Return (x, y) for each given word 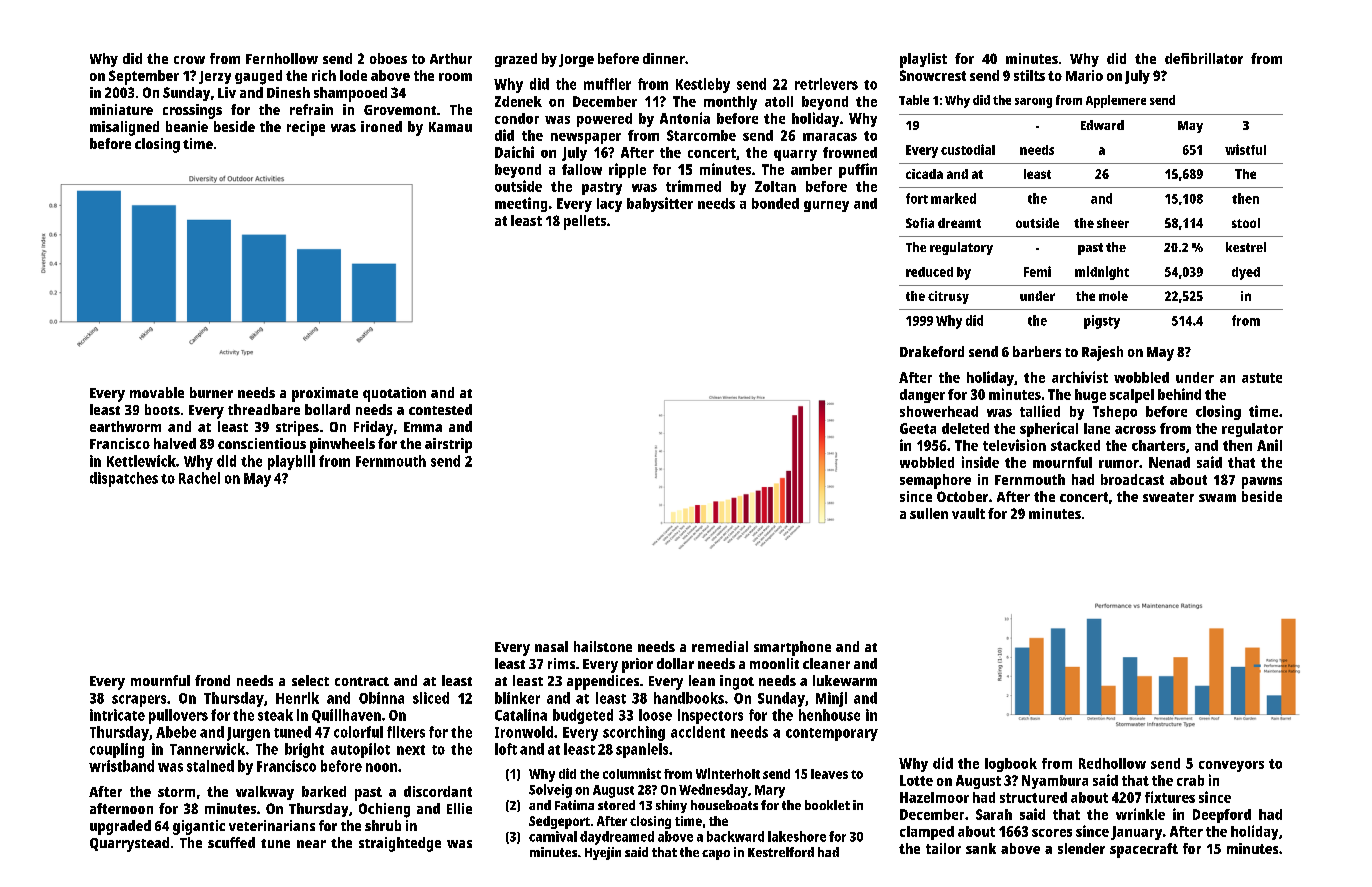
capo (716, 855)
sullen (929, 513)
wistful (1245, 149)
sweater (1168, 497)
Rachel (199, 478)
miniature (121, 109)
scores (1052, 833)
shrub (383, 825)
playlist (923, 60)
